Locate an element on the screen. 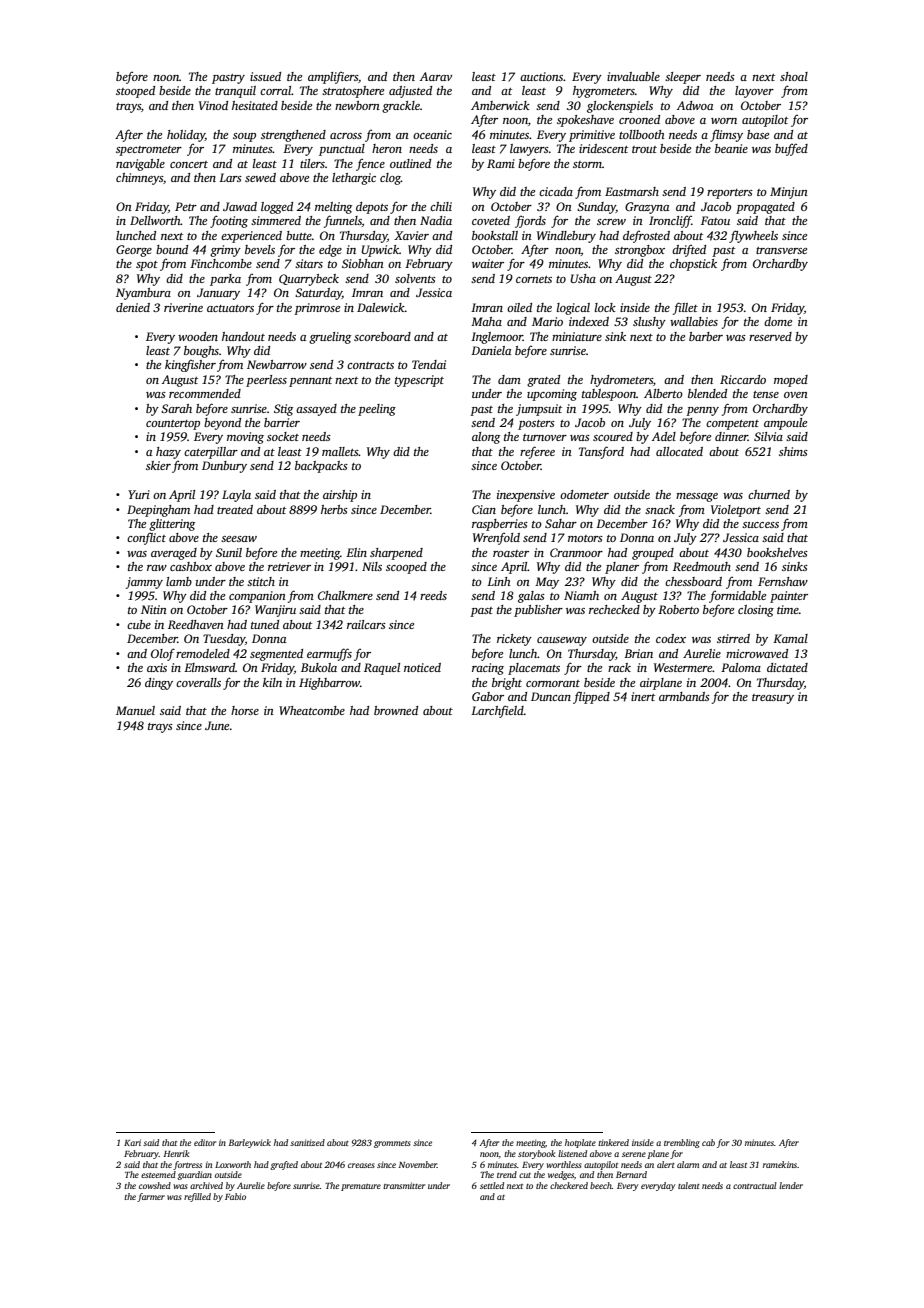  Manuel is located at coordinates (135, 710).
